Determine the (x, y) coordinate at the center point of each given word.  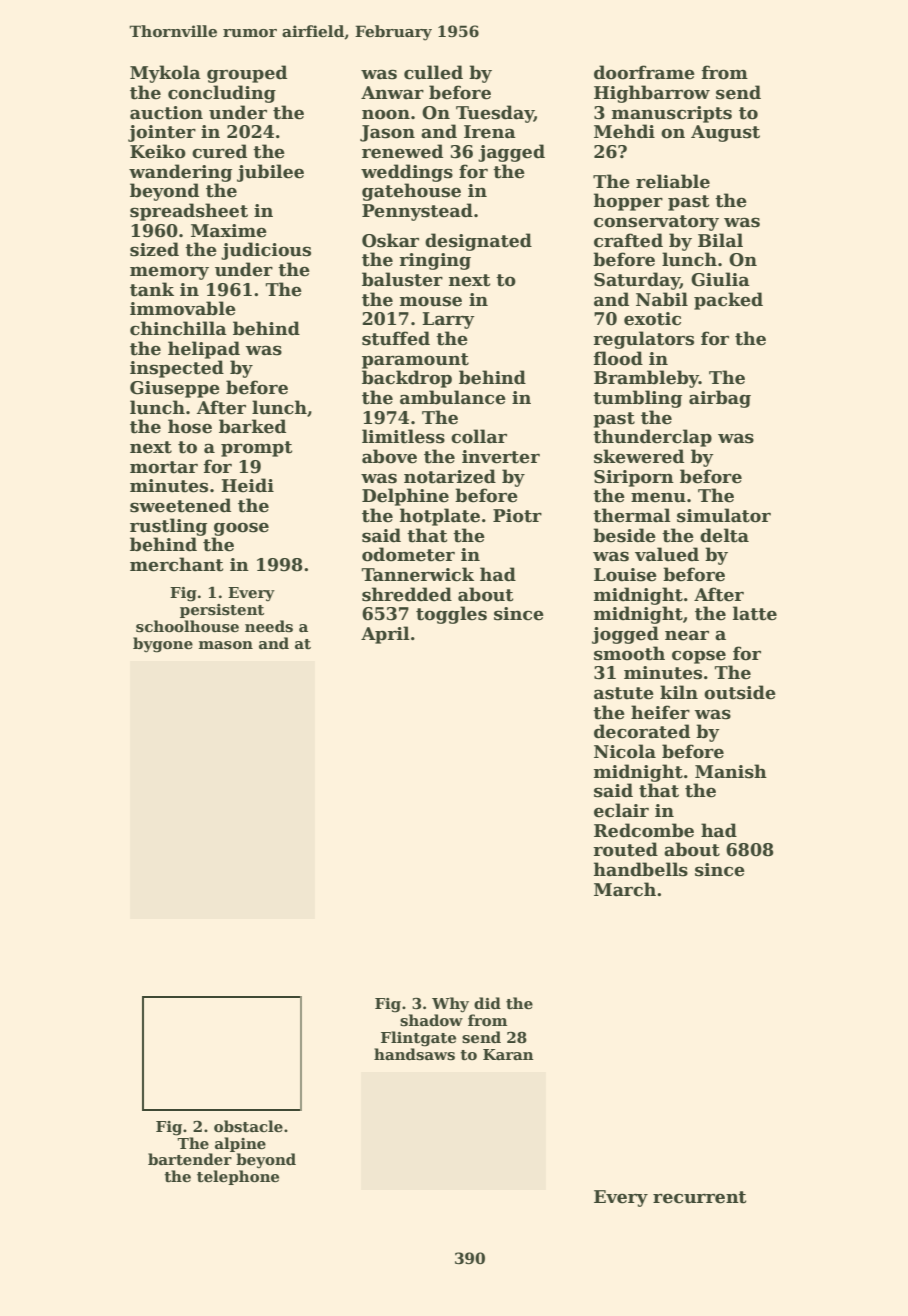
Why (450, 1005)
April (385, 635)
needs (269, 626)
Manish (731, 771)
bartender (190, 1159)
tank (152, 289)
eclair (621, 810)
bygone (163, 645)
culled (433, 72)
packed (728, 301)
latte (755, 613)
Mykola (165, 74)
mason (226, 645)
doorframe (644, 72)
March (625, 889)
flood (618, 358)
